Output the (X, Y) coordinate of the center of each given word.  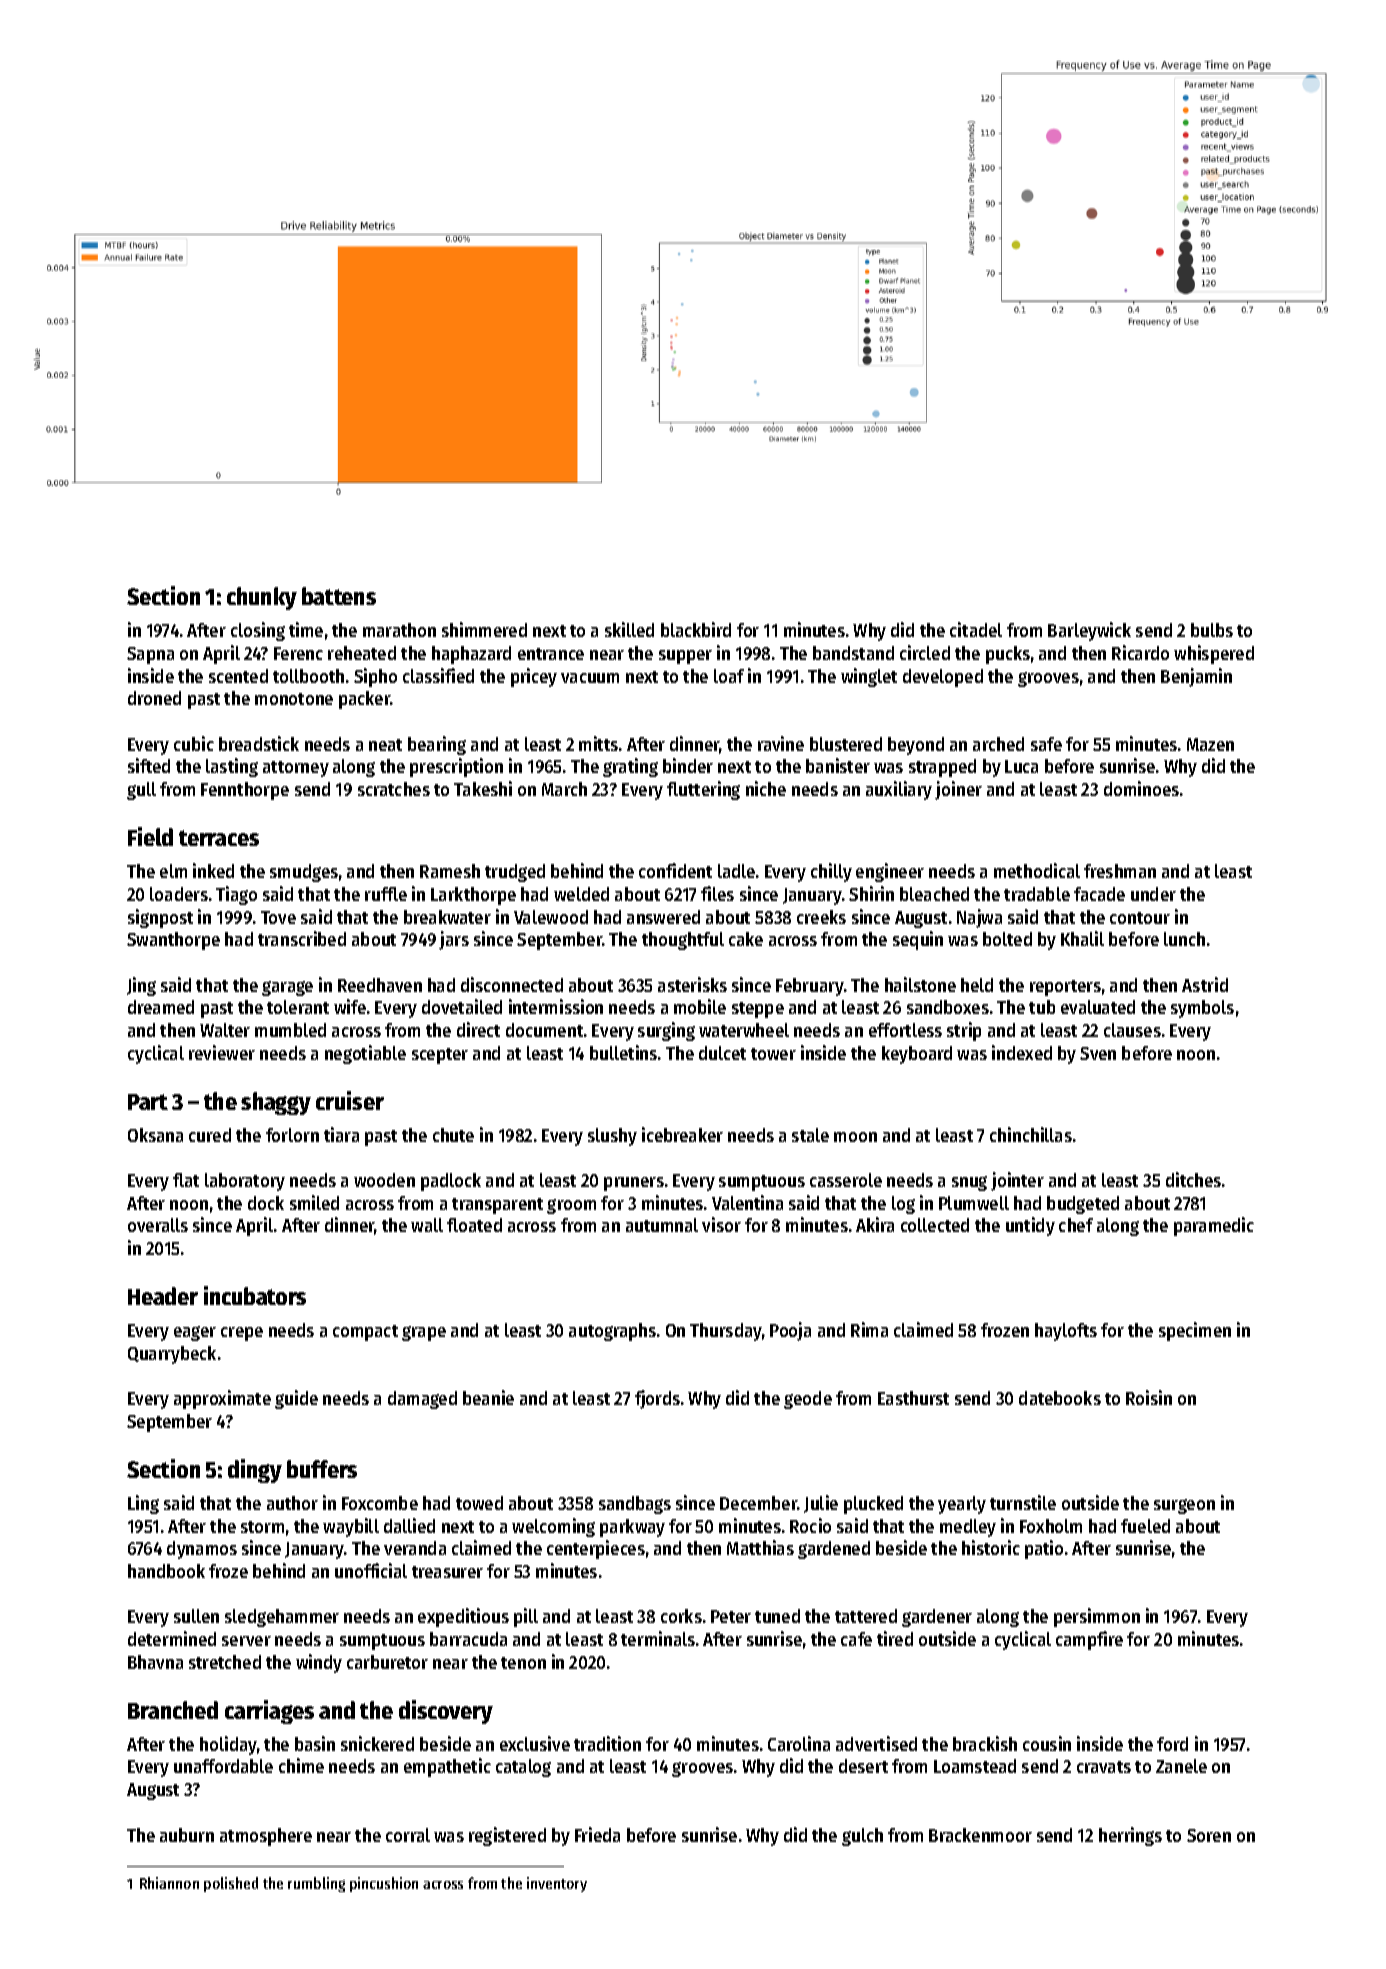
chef (1076, 1225)
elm (173, 871)
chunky (262, 598)
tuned (777, 1616)
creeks (821, 917)
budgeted (1083, 1205)
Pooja (790, 1331)
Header (163, 1296)
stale (810, 1135)
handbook (166, 1571)
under (1153, 894)
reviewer (222, 1052)
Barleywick (1089, 631)
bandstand (853, 653)
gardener (937, 1618)
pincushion (384, 1884)
